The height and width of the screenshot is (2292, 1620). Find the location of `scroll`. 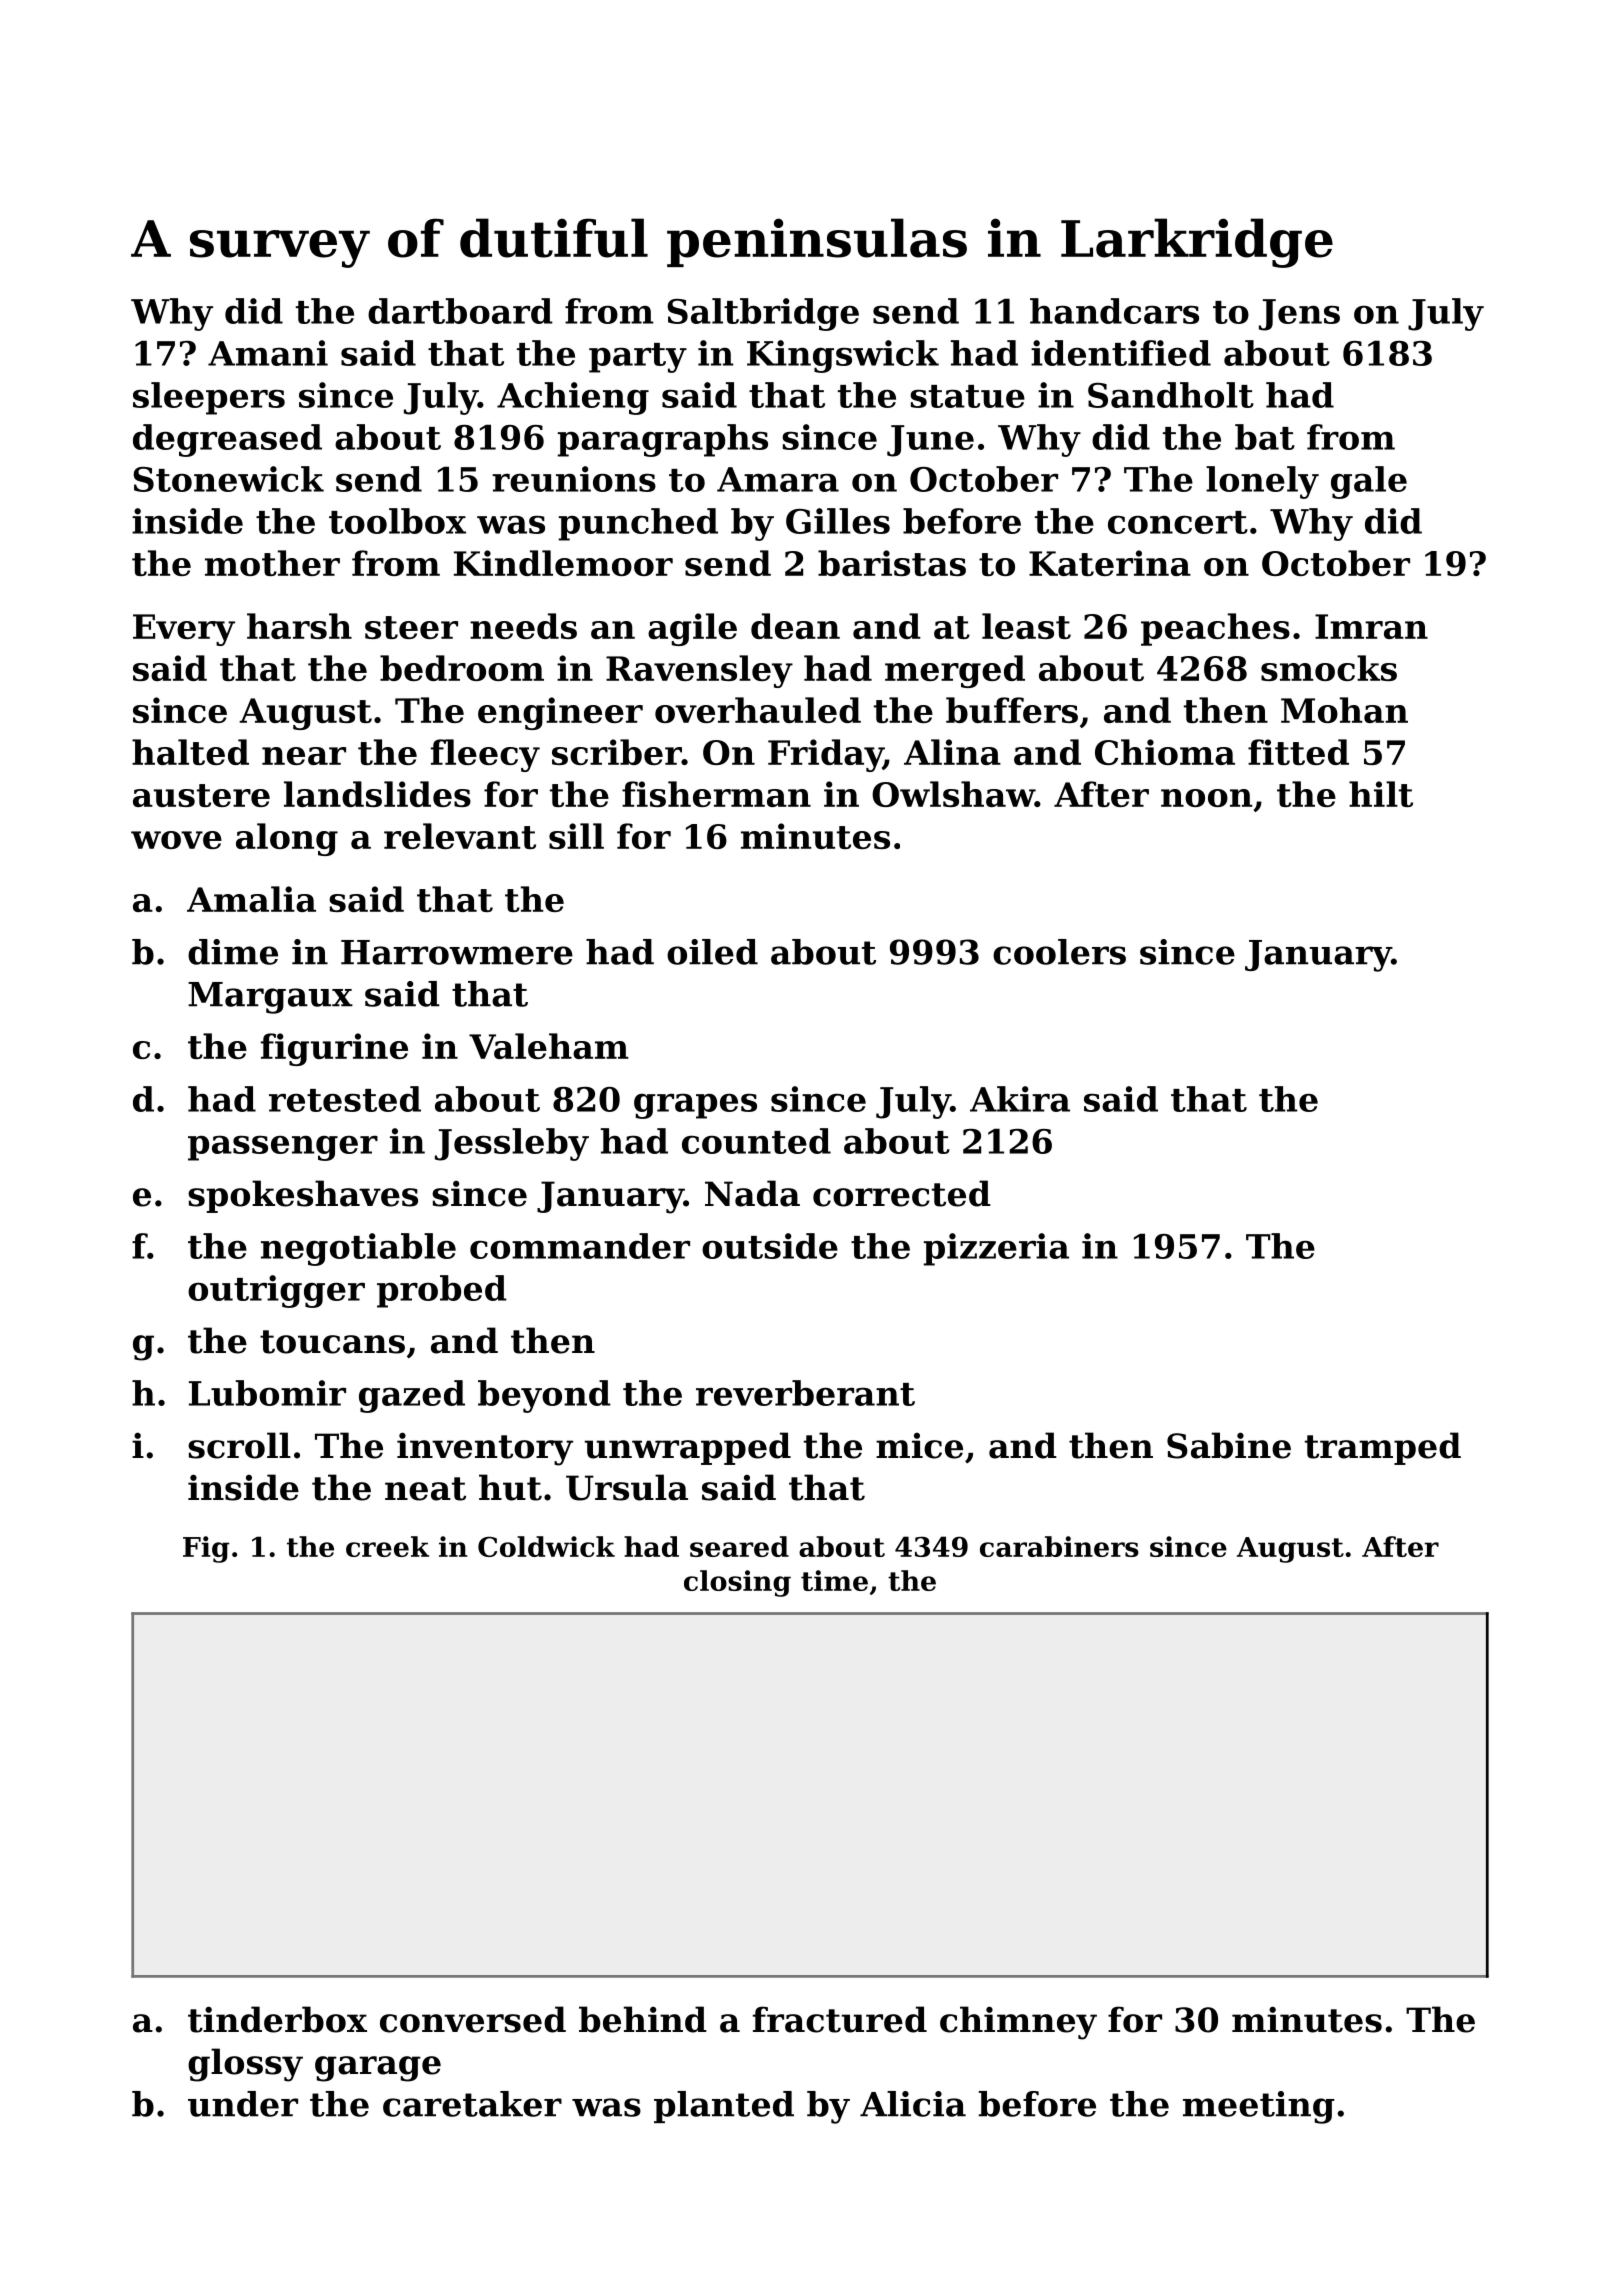

scroll is located at coordinates (239, 1445).
